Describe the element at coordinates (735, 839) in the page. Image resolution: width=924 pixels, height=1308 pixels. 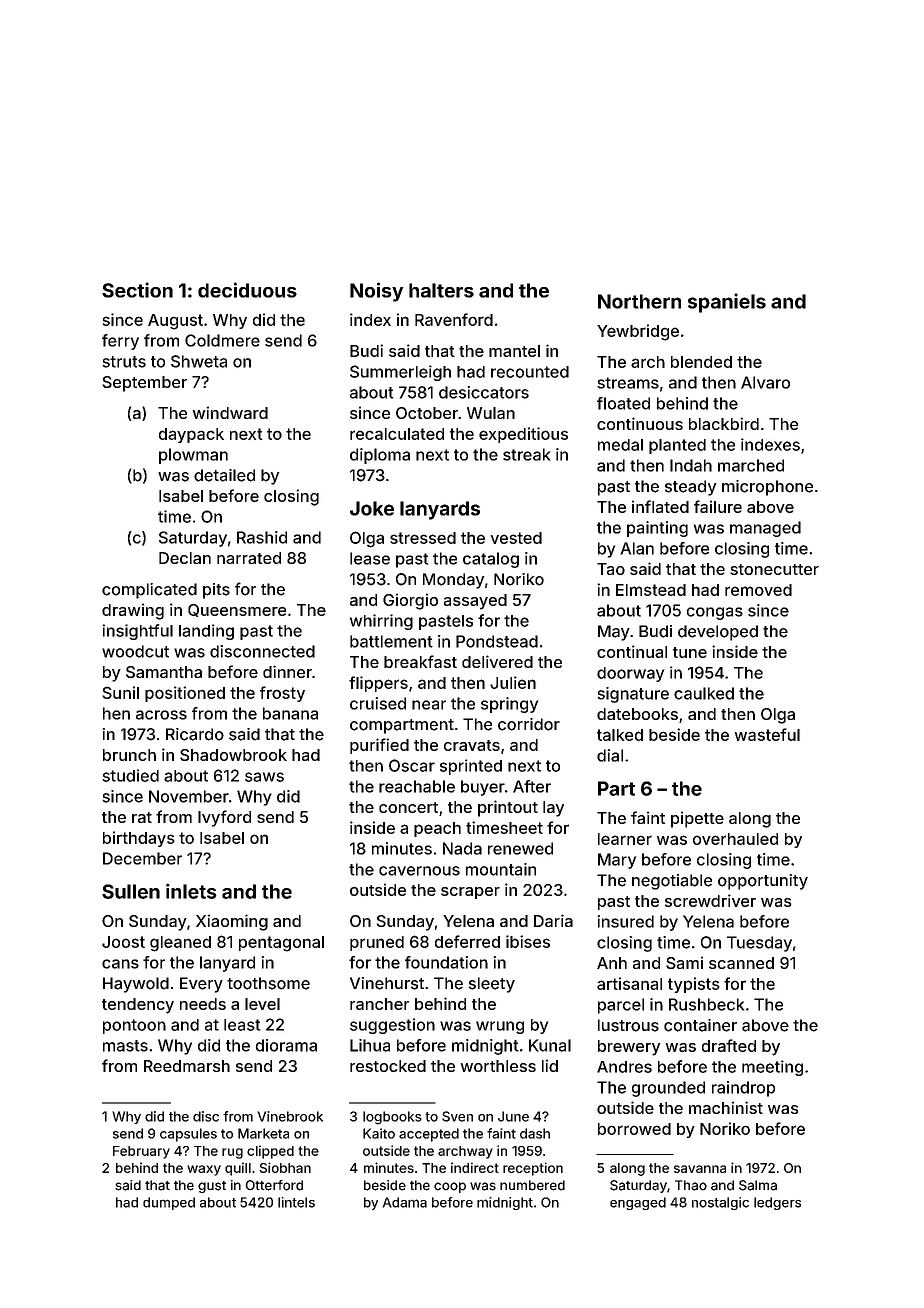
I see `overhauled` at that location.
